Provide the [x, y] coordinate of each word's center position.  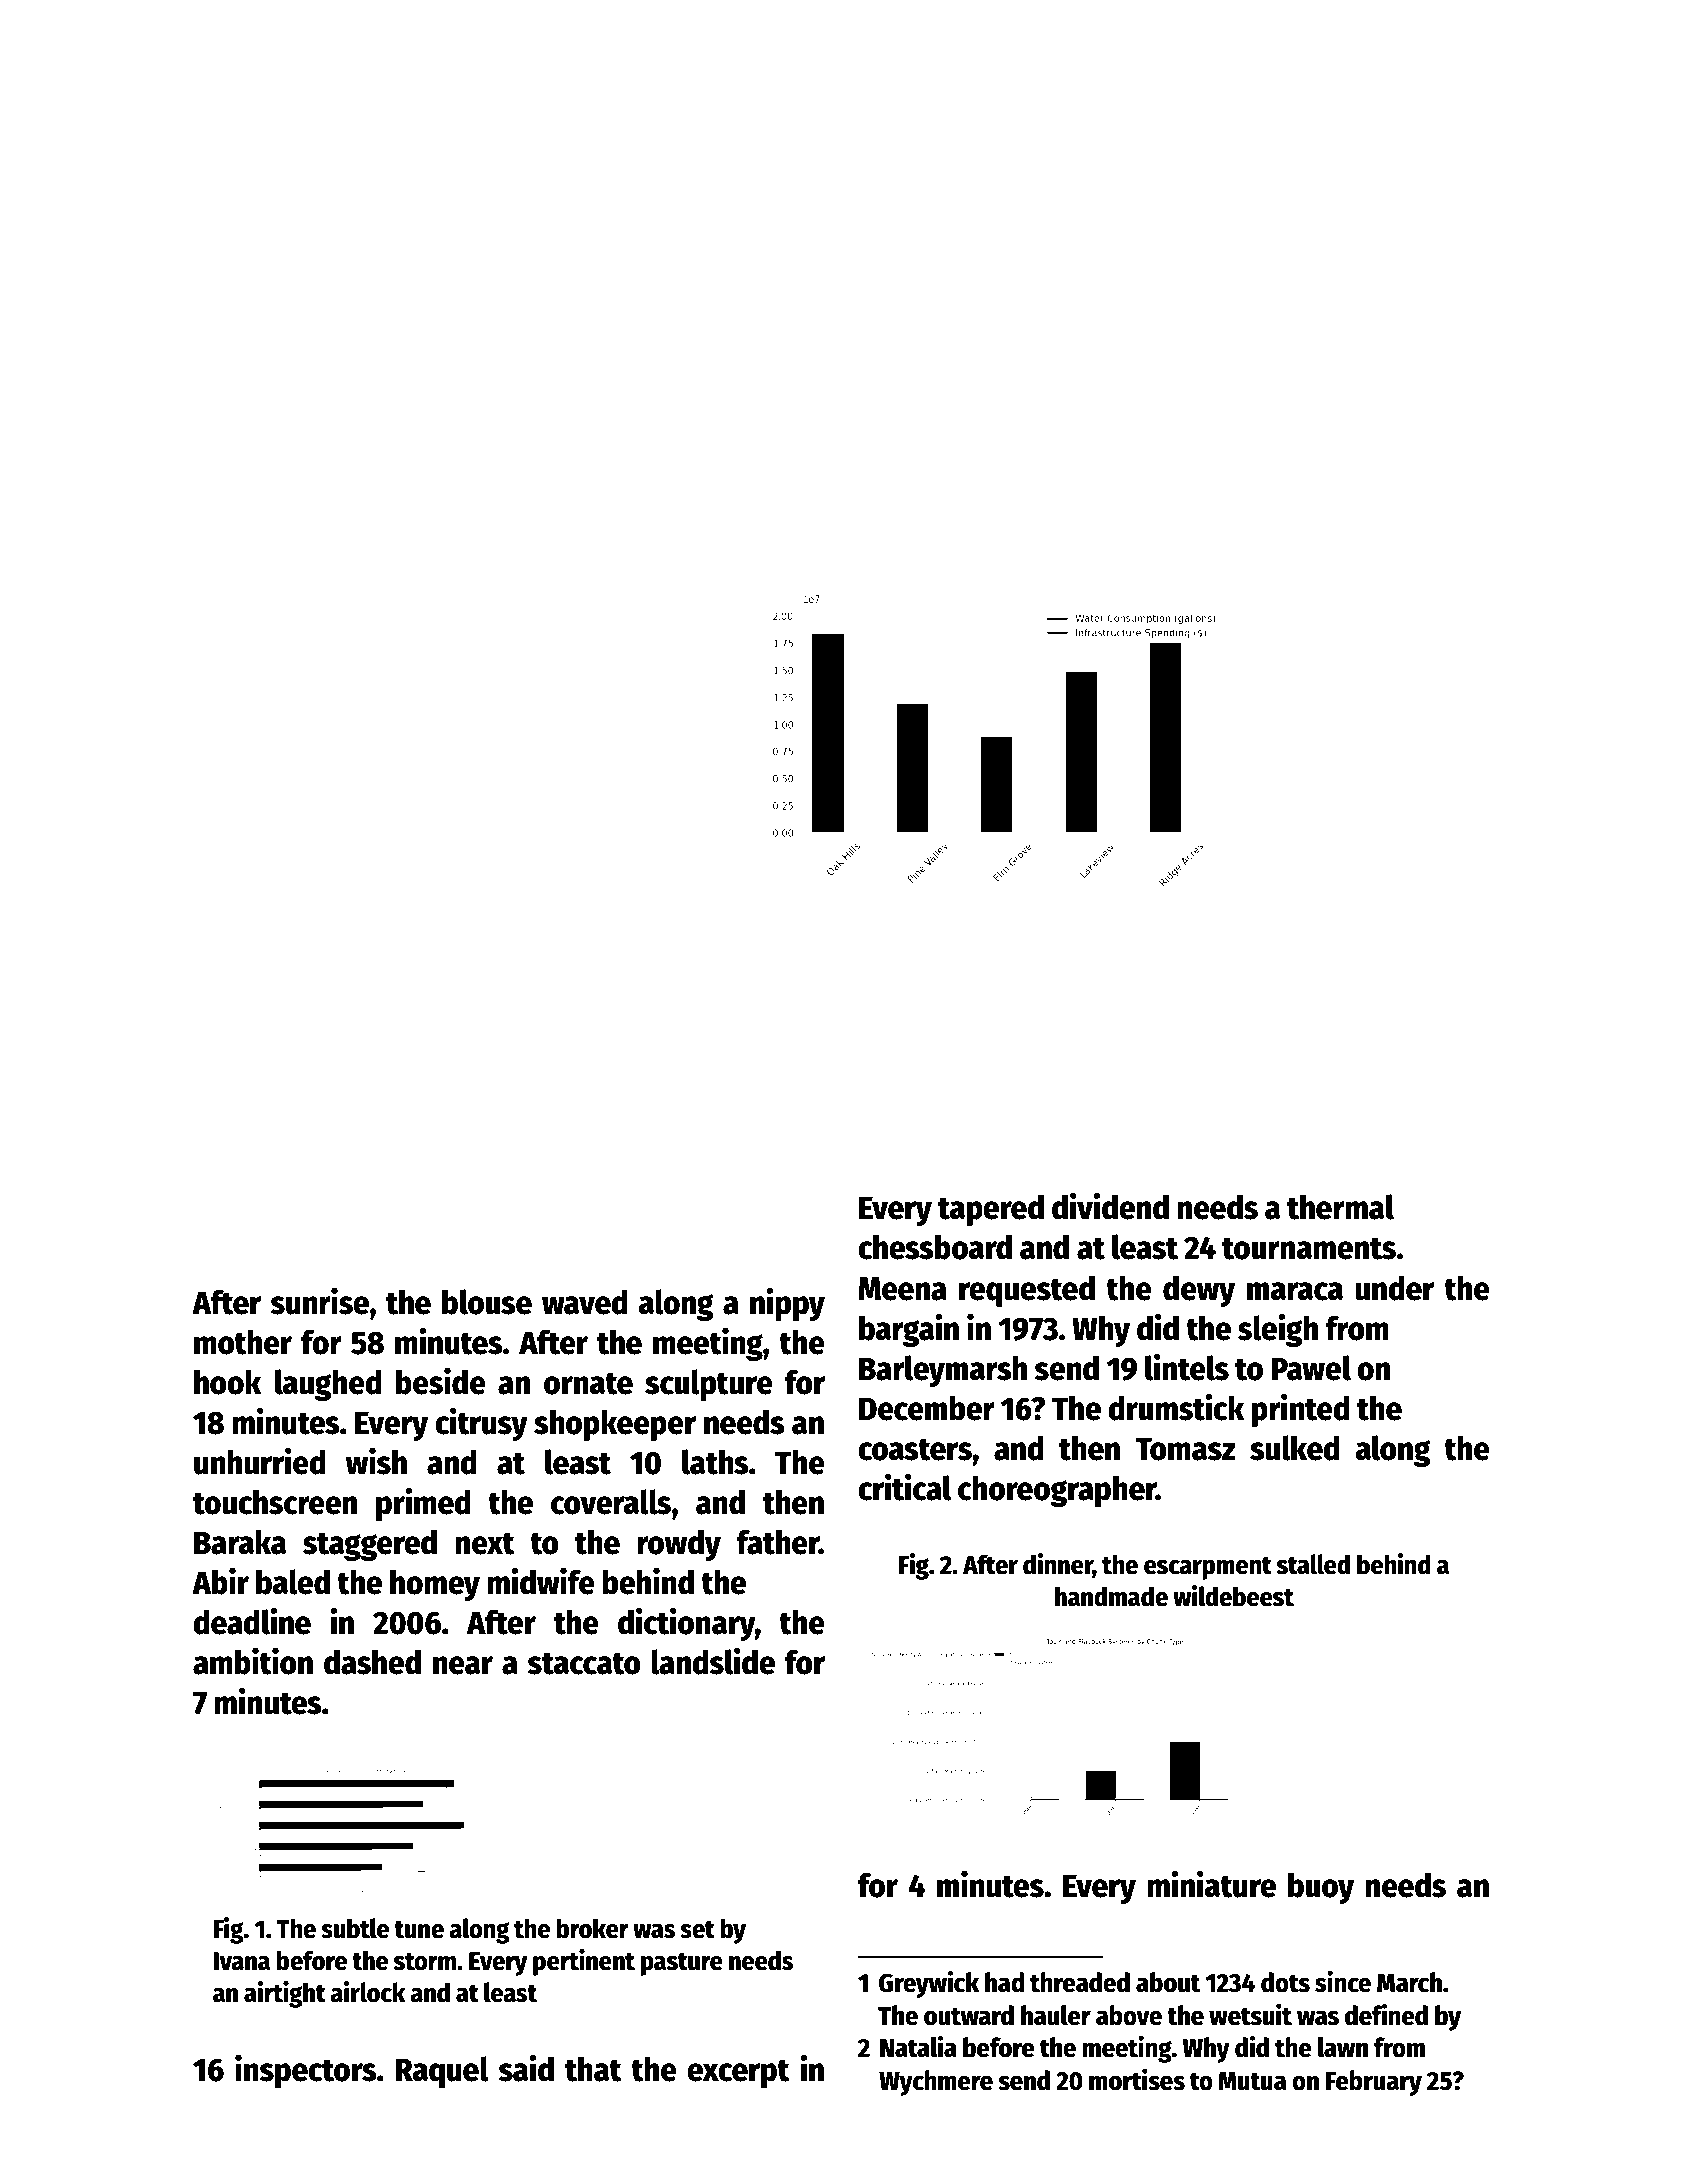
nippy [787, 1304]
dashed [372, 1662]
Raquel [442, 2072]
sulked [1295, 1448]
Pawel [1311, 1368]
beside [441, 1381]
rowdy [679, 1545]
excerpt [738, 2073]
